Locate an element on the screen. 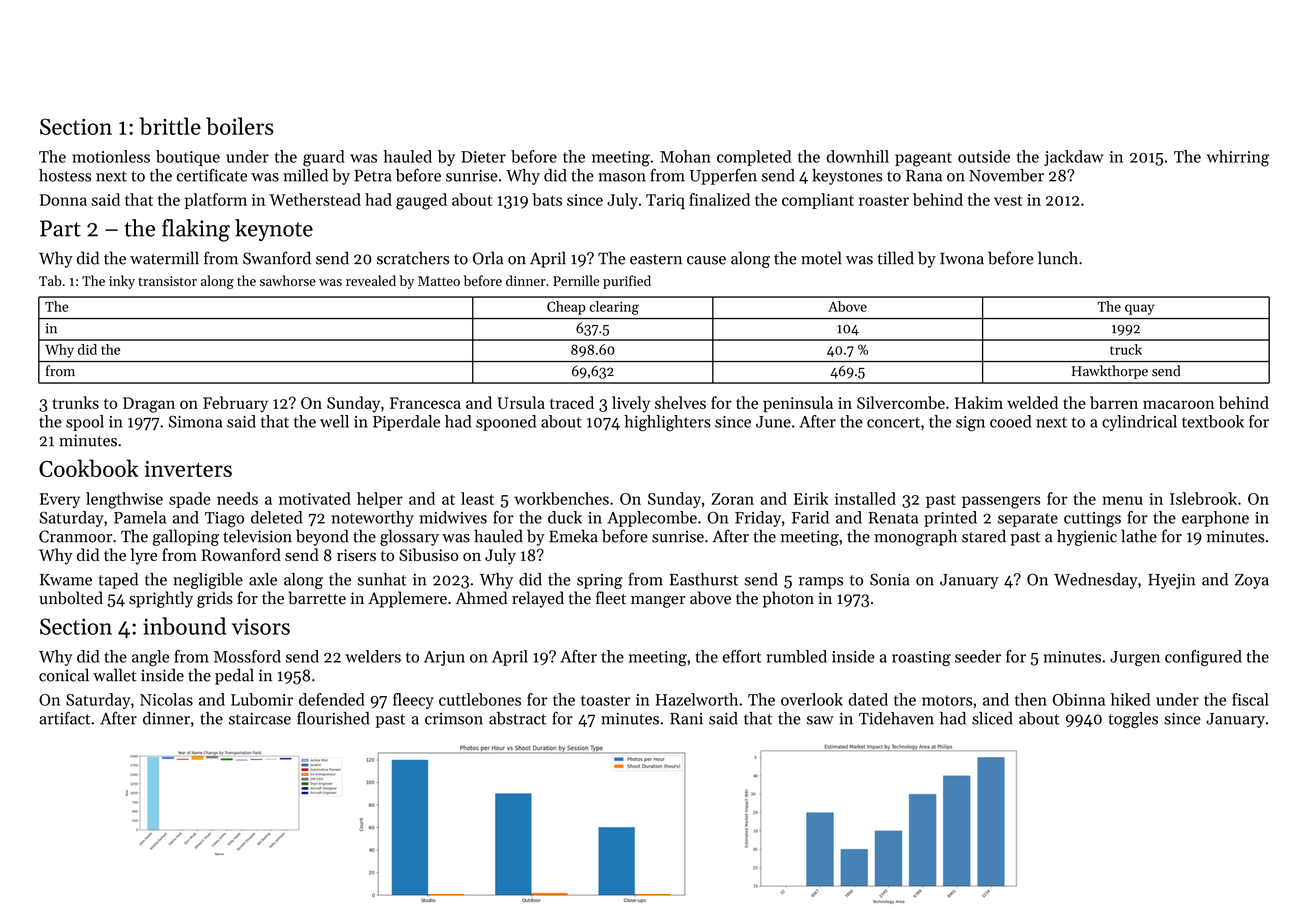  Cranmoor is located at coordinates (75, 536).
